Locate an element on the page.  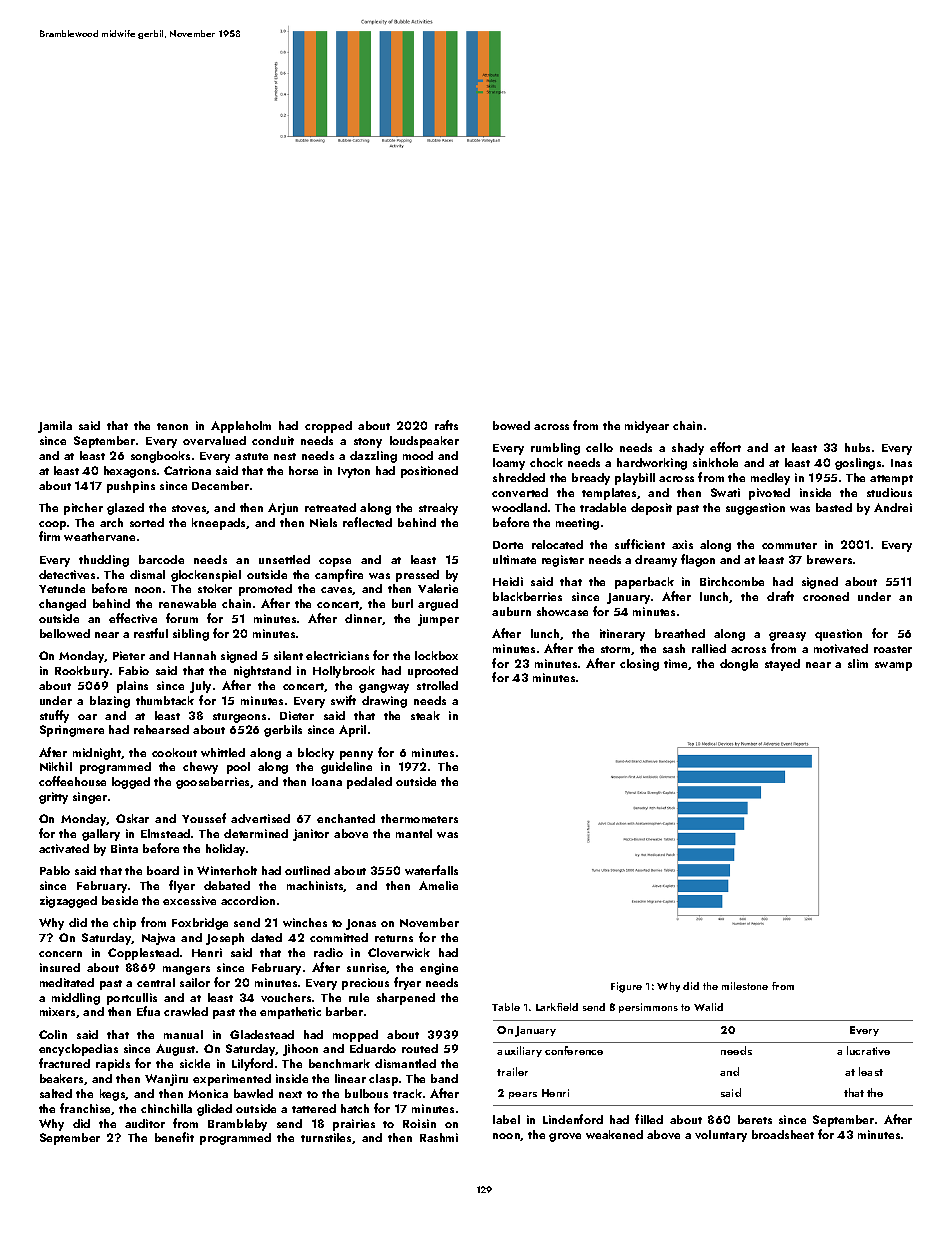
Catriona is located at coordinates (187, 470).
